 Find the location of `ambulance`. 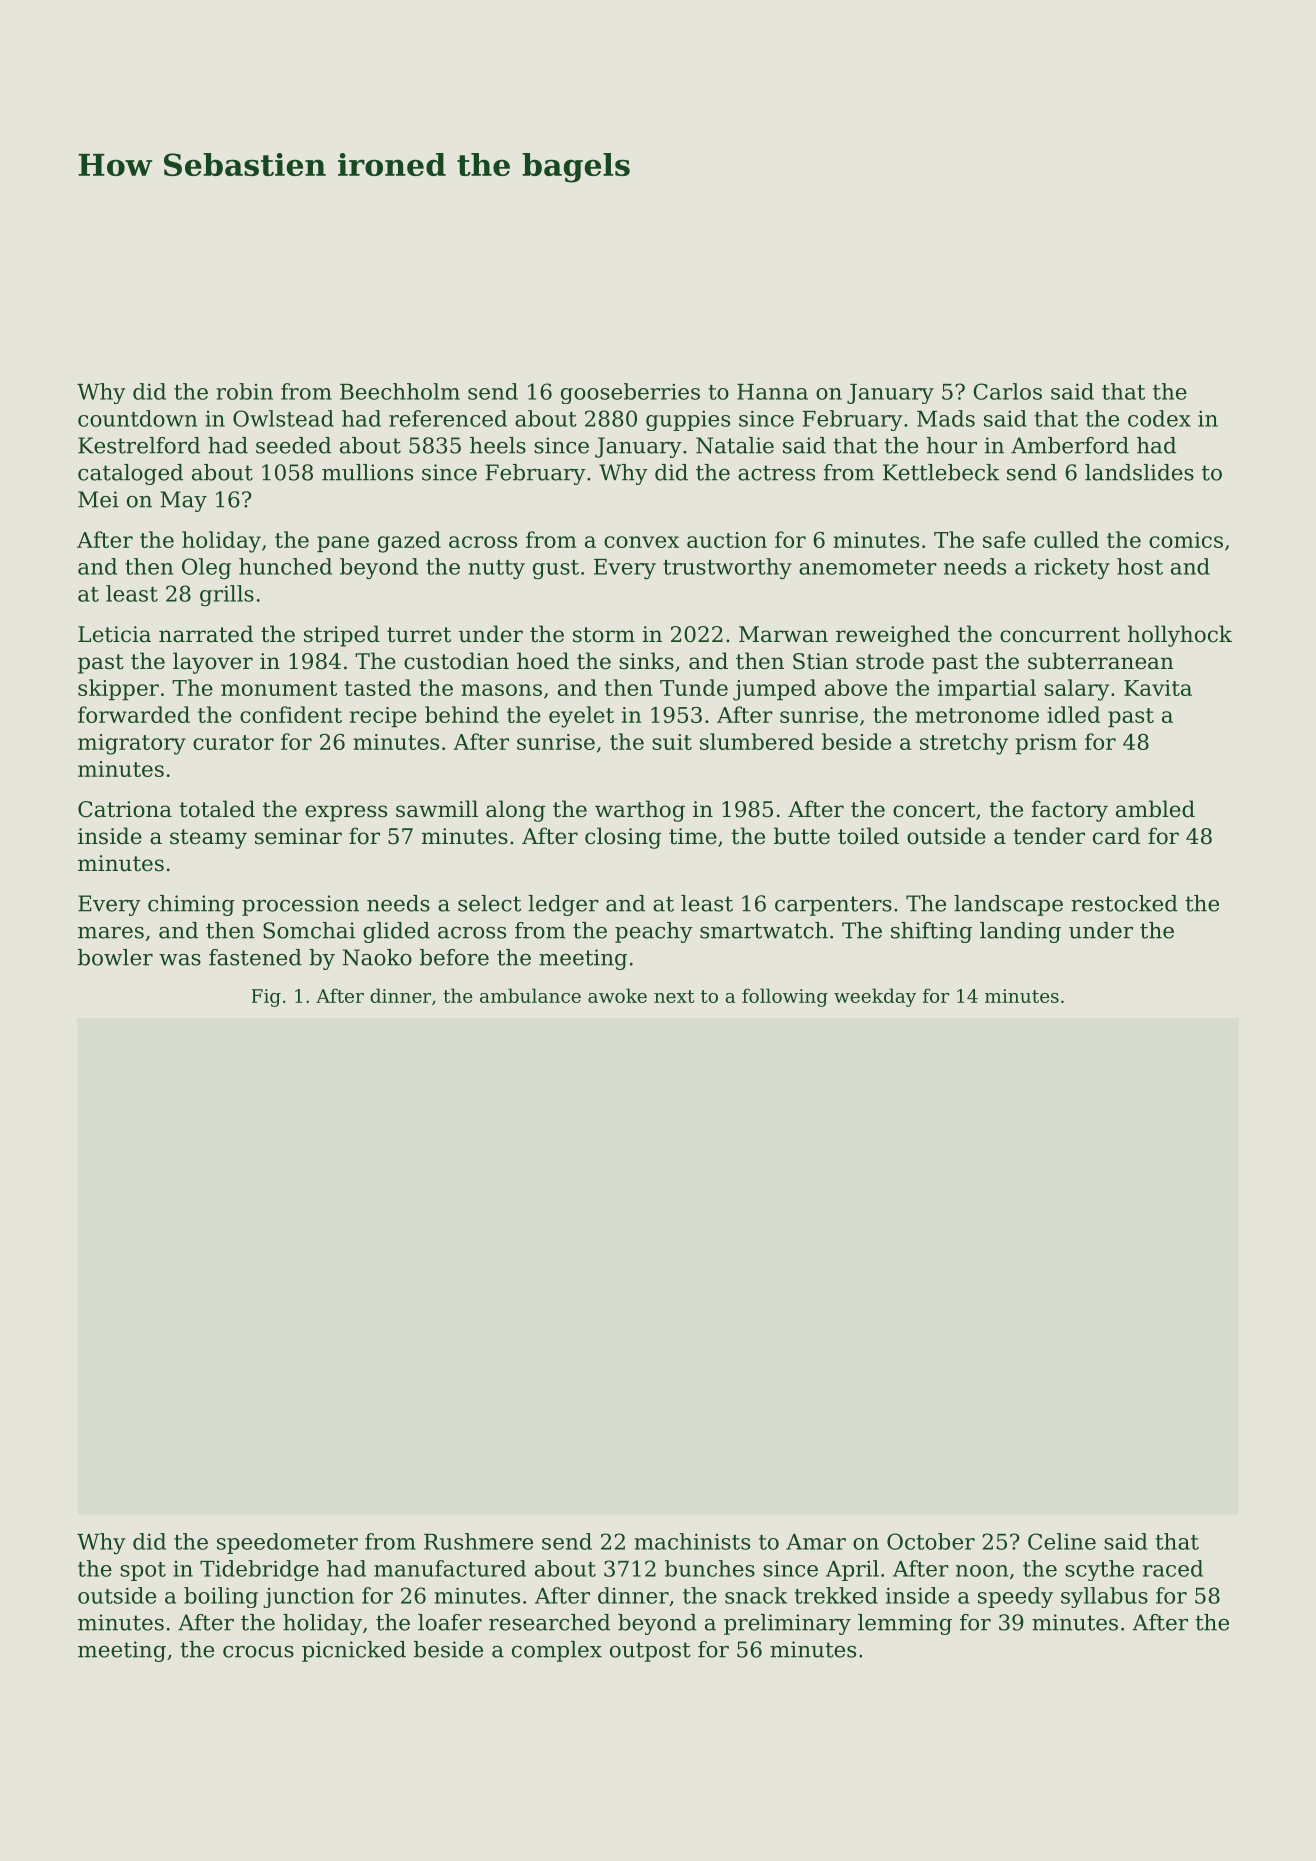

ambulance is located at coordinates (530, 995).
